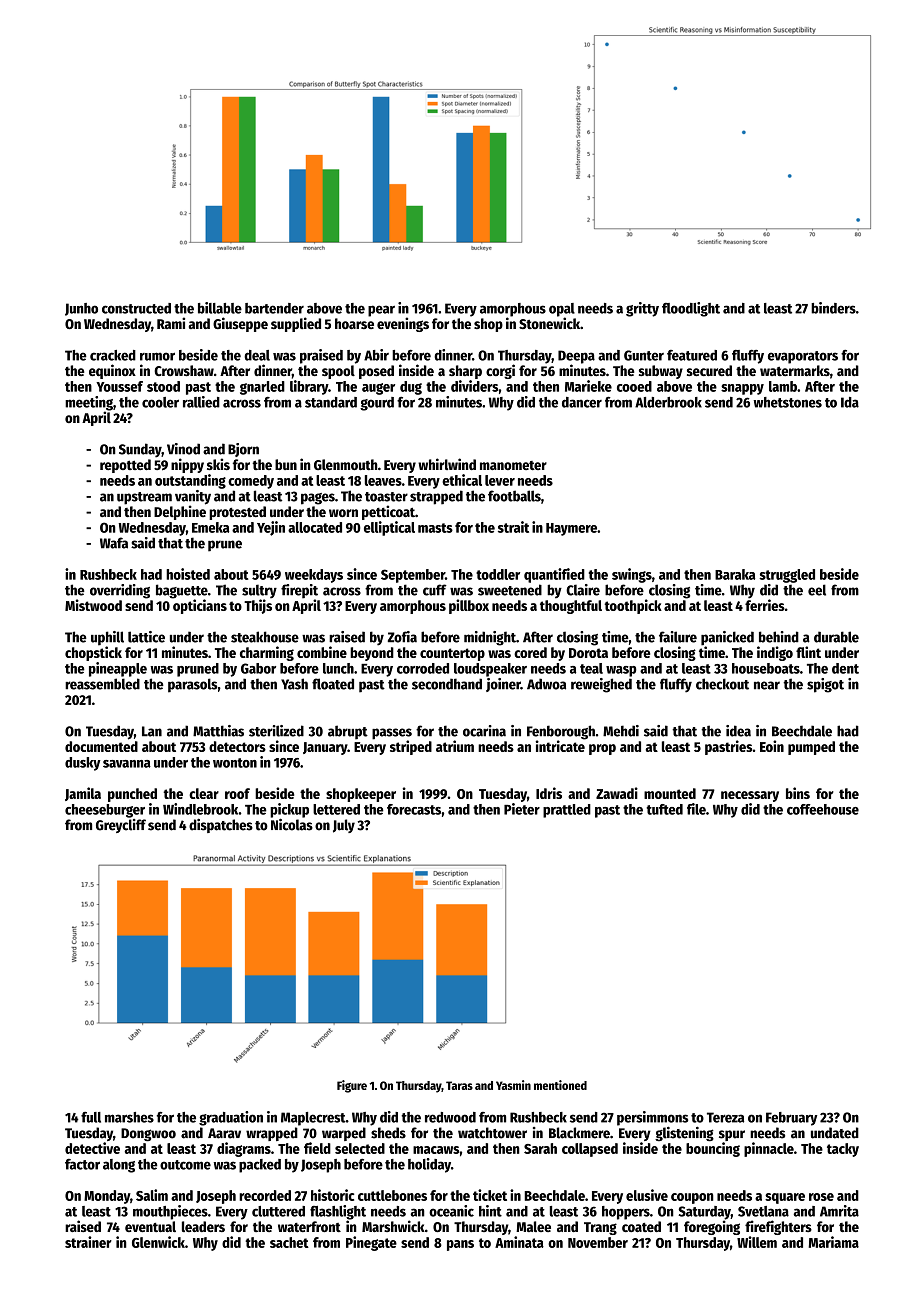 The height and width of the screenshot is (1308, 924). Describe the element at coordinates (231, 1118) in the screenshot. I see `graduation` at that location.
